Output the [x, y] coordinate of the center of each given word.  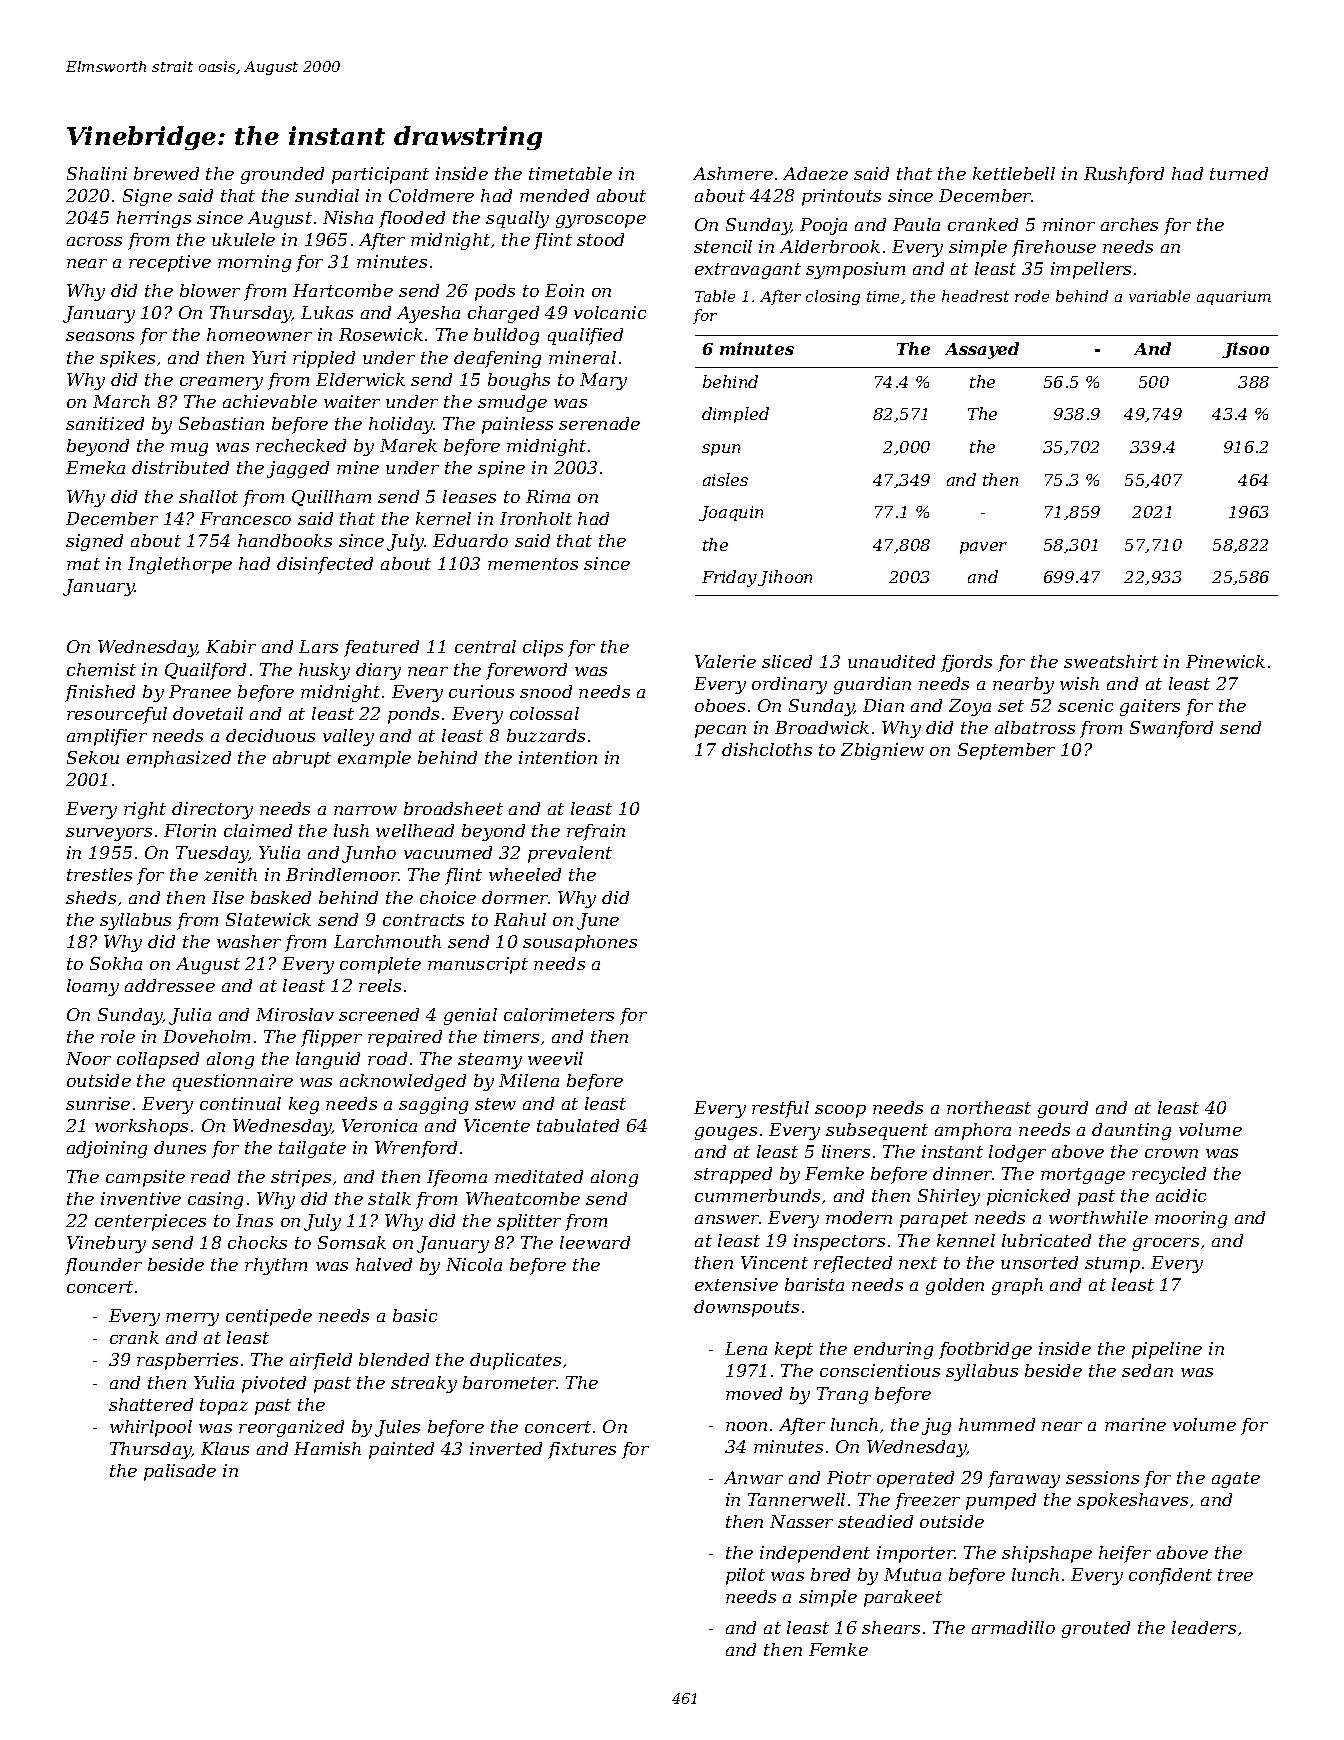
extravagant [748, 271]
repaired [405, 1038]
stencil [723, 246]
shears [891, 1627]
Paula [916, 224]
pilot [745, 1576]
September [1006, 751]
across [94, 241]
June [598, 921]
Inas [254, 1220]
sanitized [105, 423]
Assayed [982, 350]
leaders [1204, 1627]
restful [780, 1109]
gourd [1063, 1109]
